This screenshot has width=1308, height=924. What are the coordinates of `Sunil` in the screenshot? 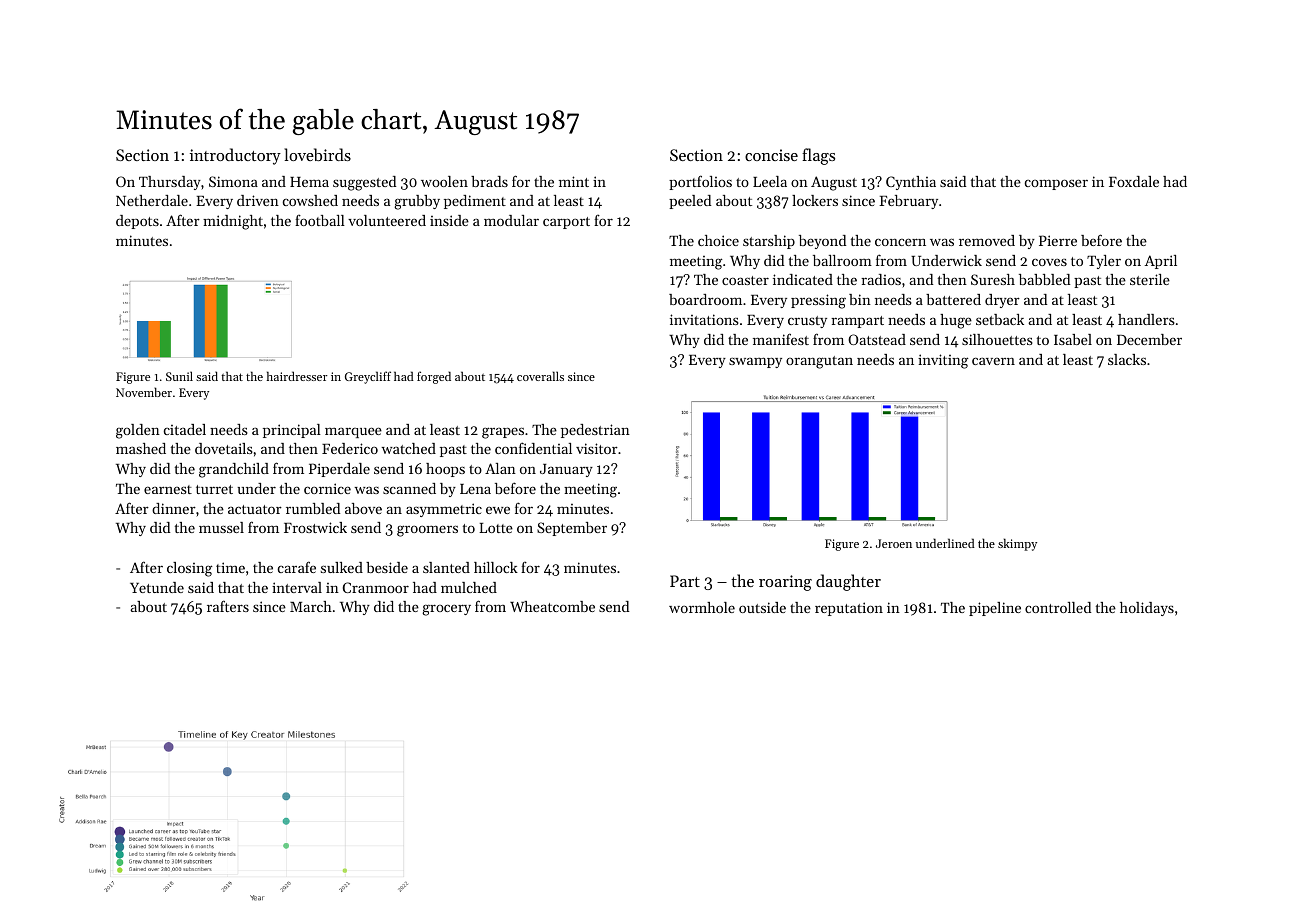 It's located at (179, 376).
